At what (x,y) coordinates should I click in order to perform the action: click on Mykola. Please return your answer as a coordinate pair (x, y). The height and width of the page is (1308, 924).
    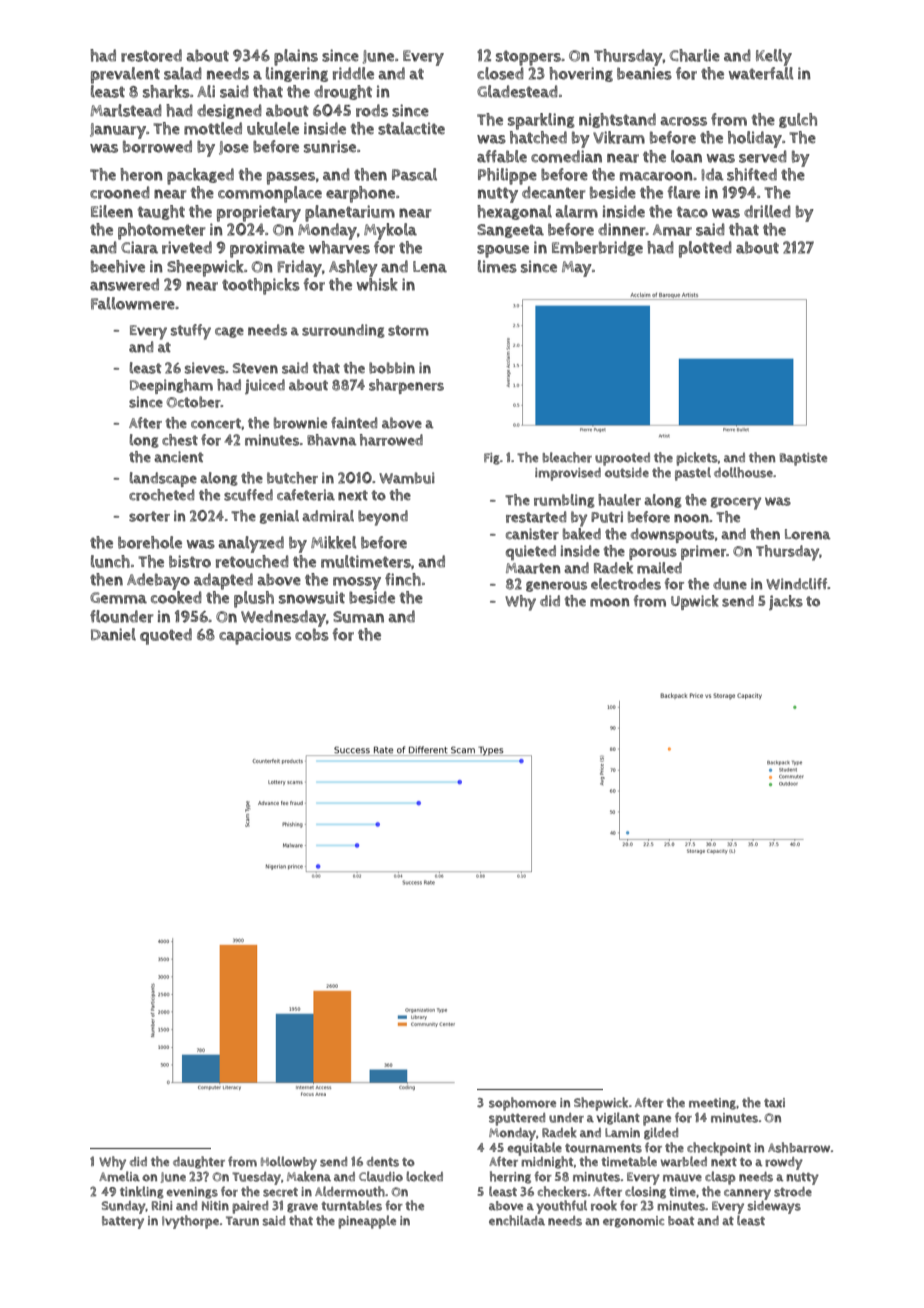
    Looking at the image, I should click on (390, 231).
